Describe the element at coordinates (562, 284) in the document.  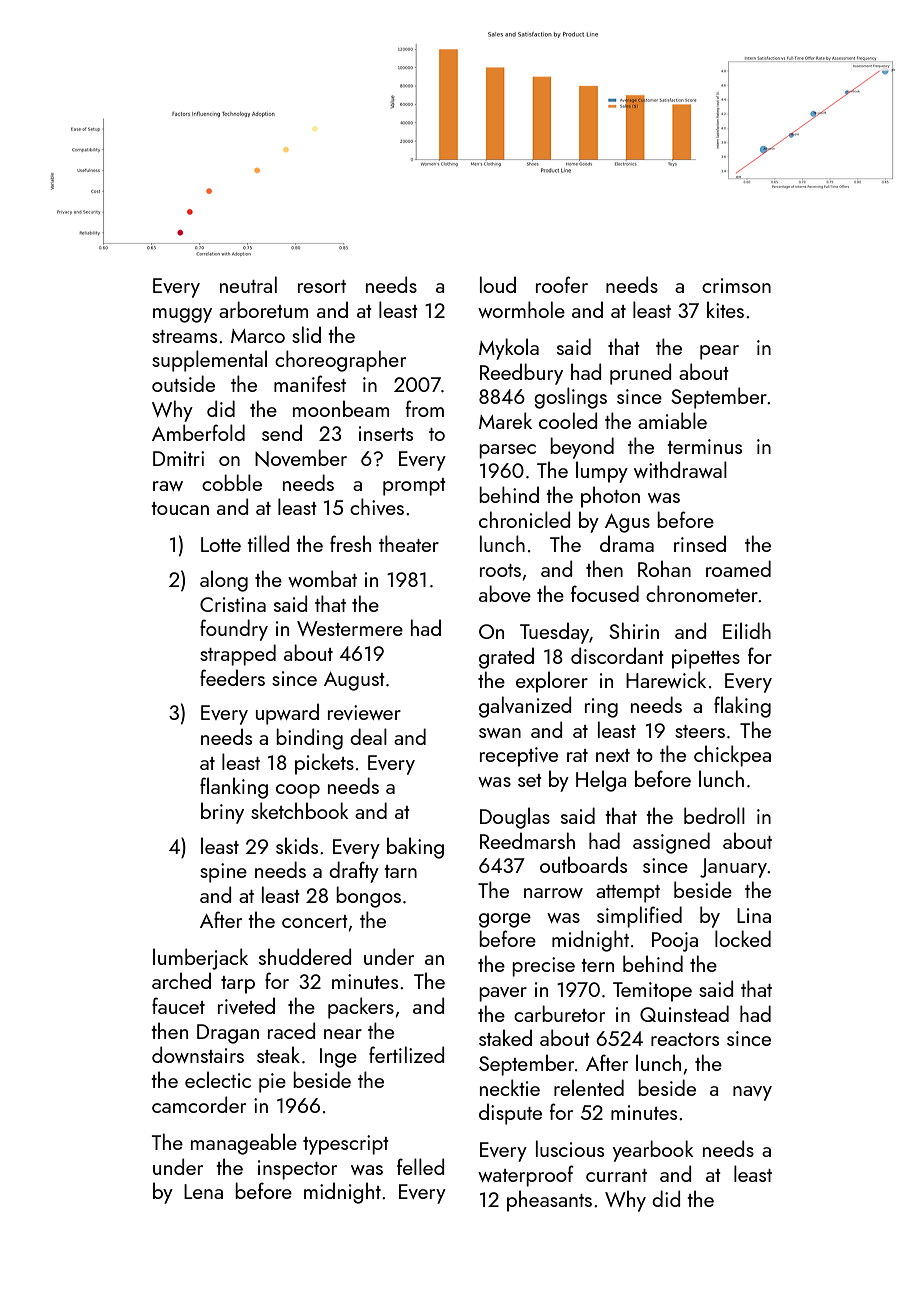
I see `roofer` at that location.
